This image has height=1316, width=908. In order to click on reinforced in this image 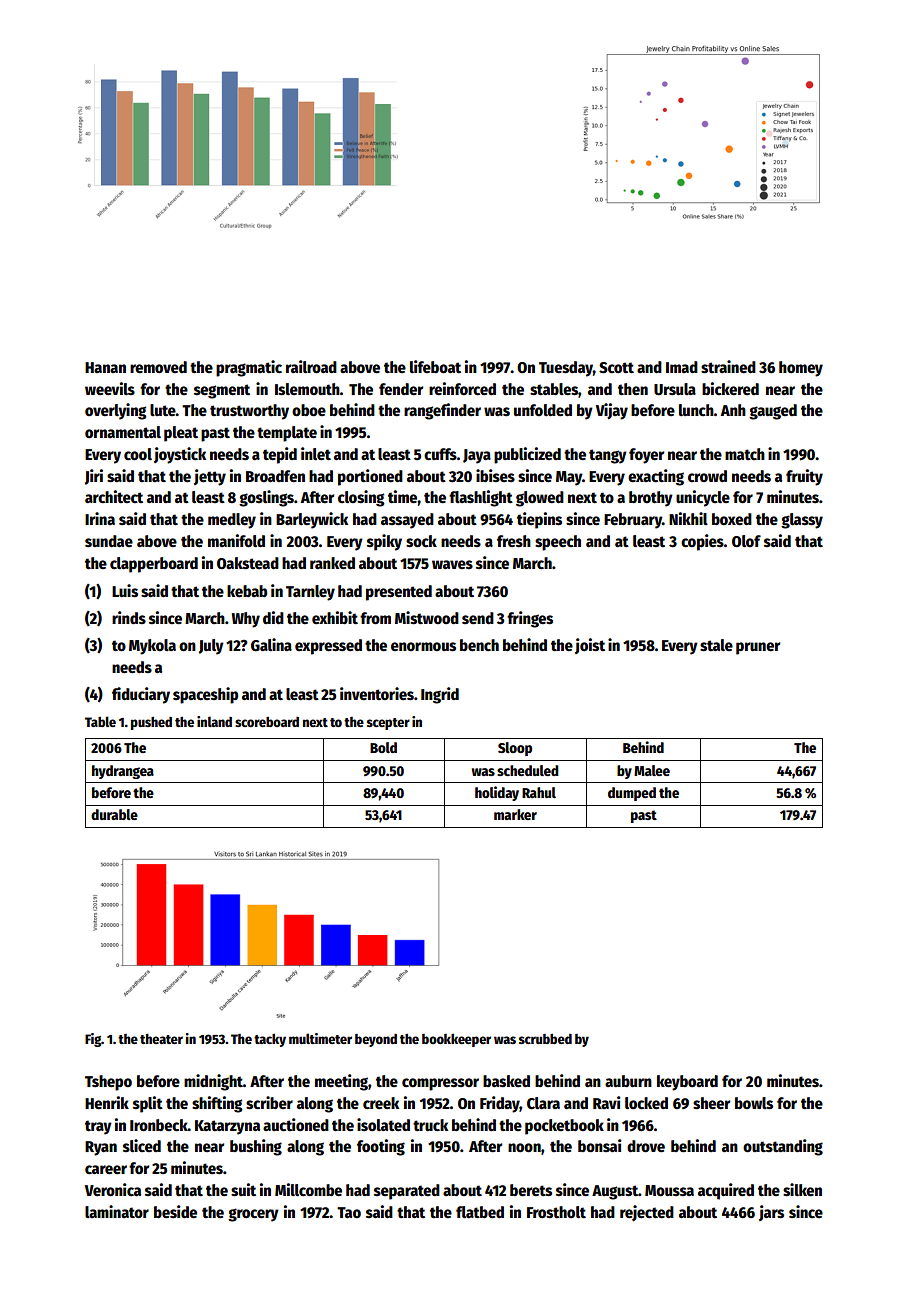, I will do `click(462, 389)`.
